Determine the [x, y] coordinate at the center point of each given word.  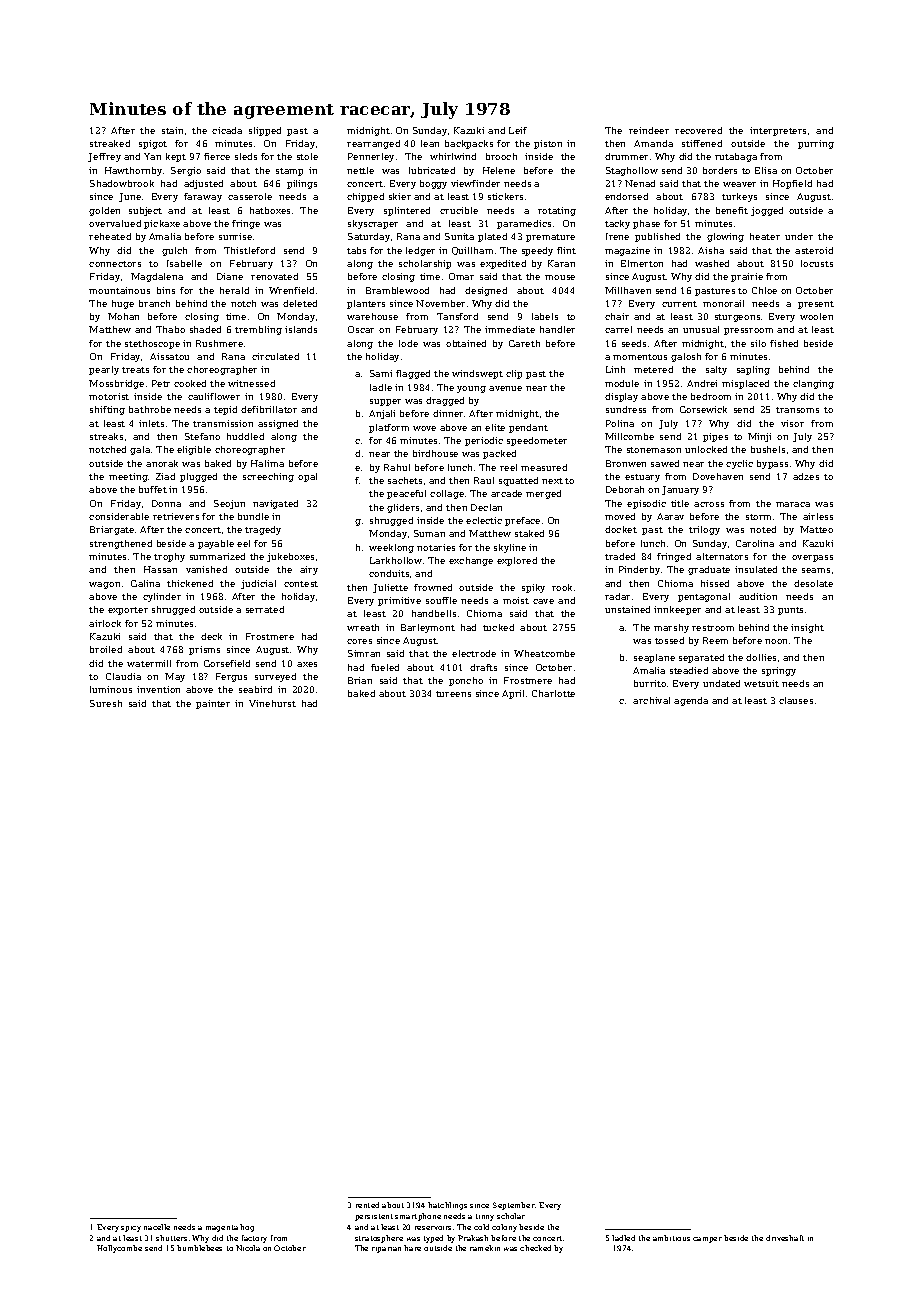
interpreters [778, 131]
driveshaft [785, 1238]
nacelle [157, 1227]
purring [816, 144]
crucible [459, 210]
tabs [356, 250]
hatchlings [447, 1206]
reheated [110, 236]
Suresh [106, 703]
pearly [104, 370]
